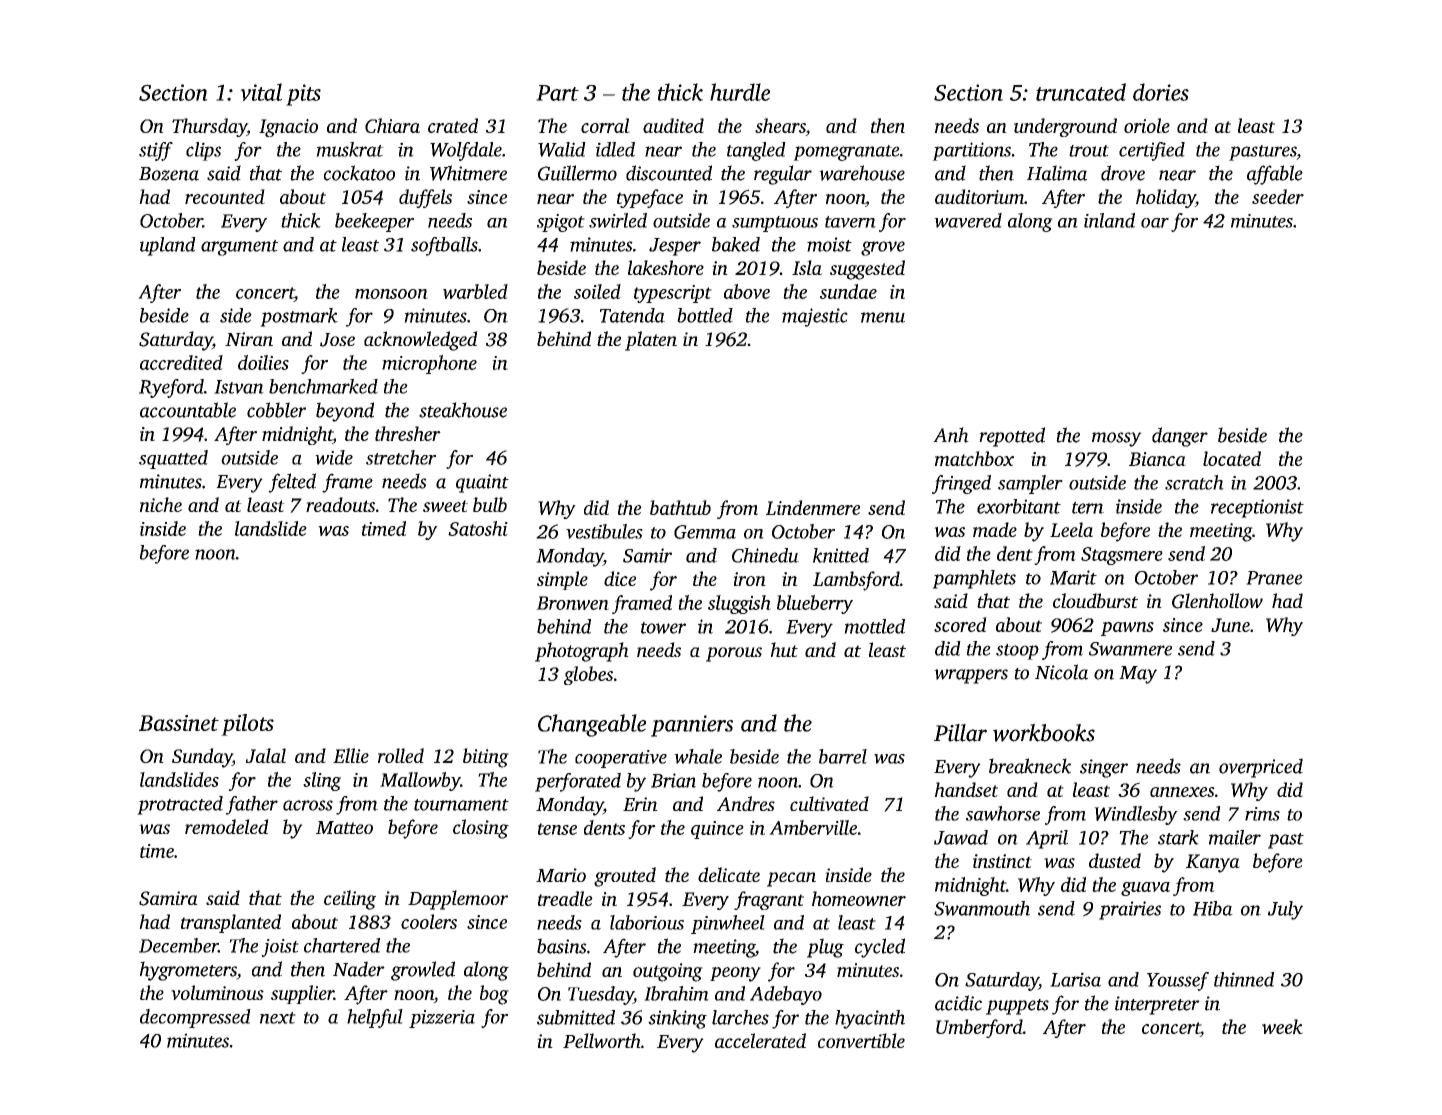  I want to click on Glenhollow, so click(1217, 601).
